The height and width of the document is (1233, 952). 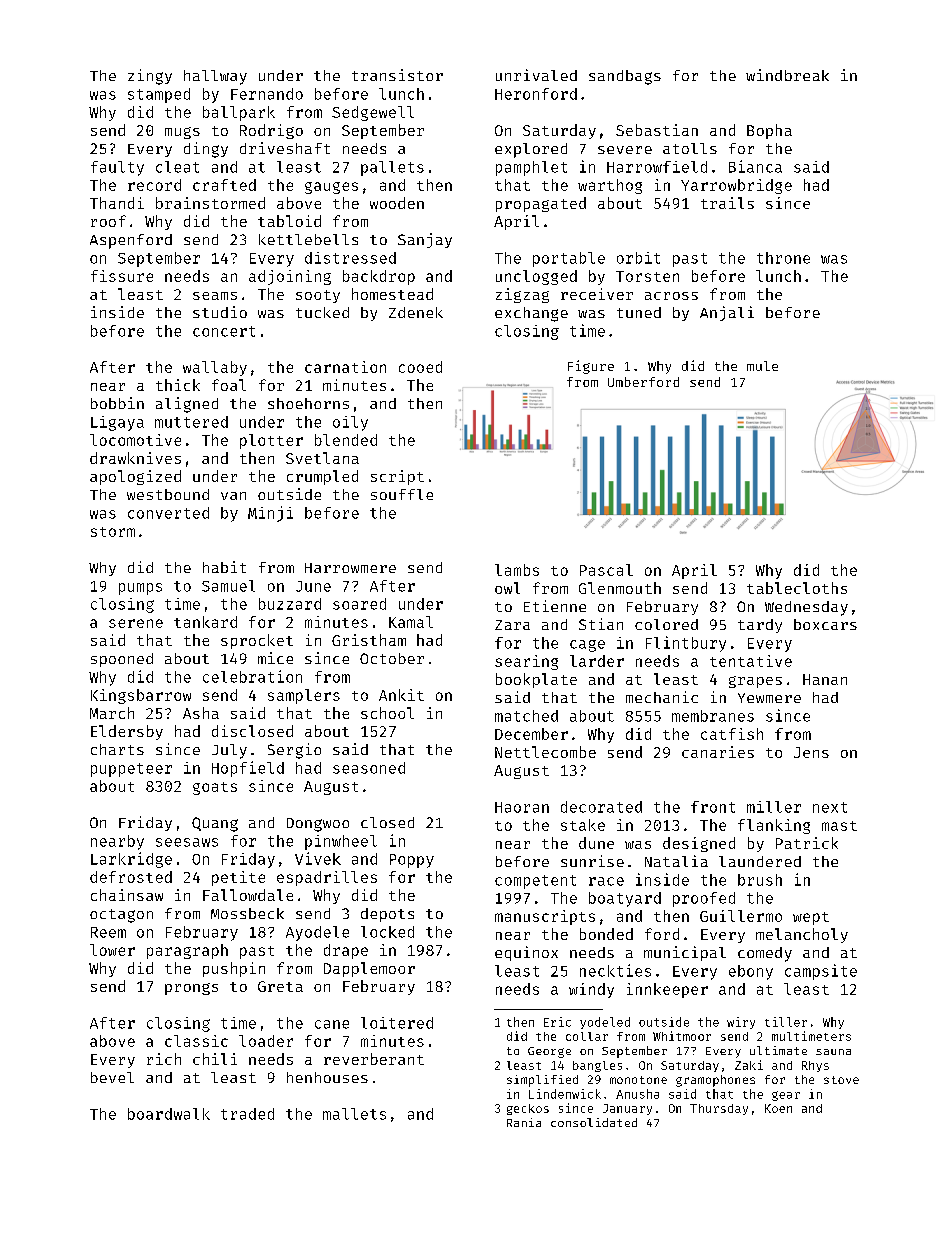 I want to click on puppeteer, so click(x=131, y=770).
